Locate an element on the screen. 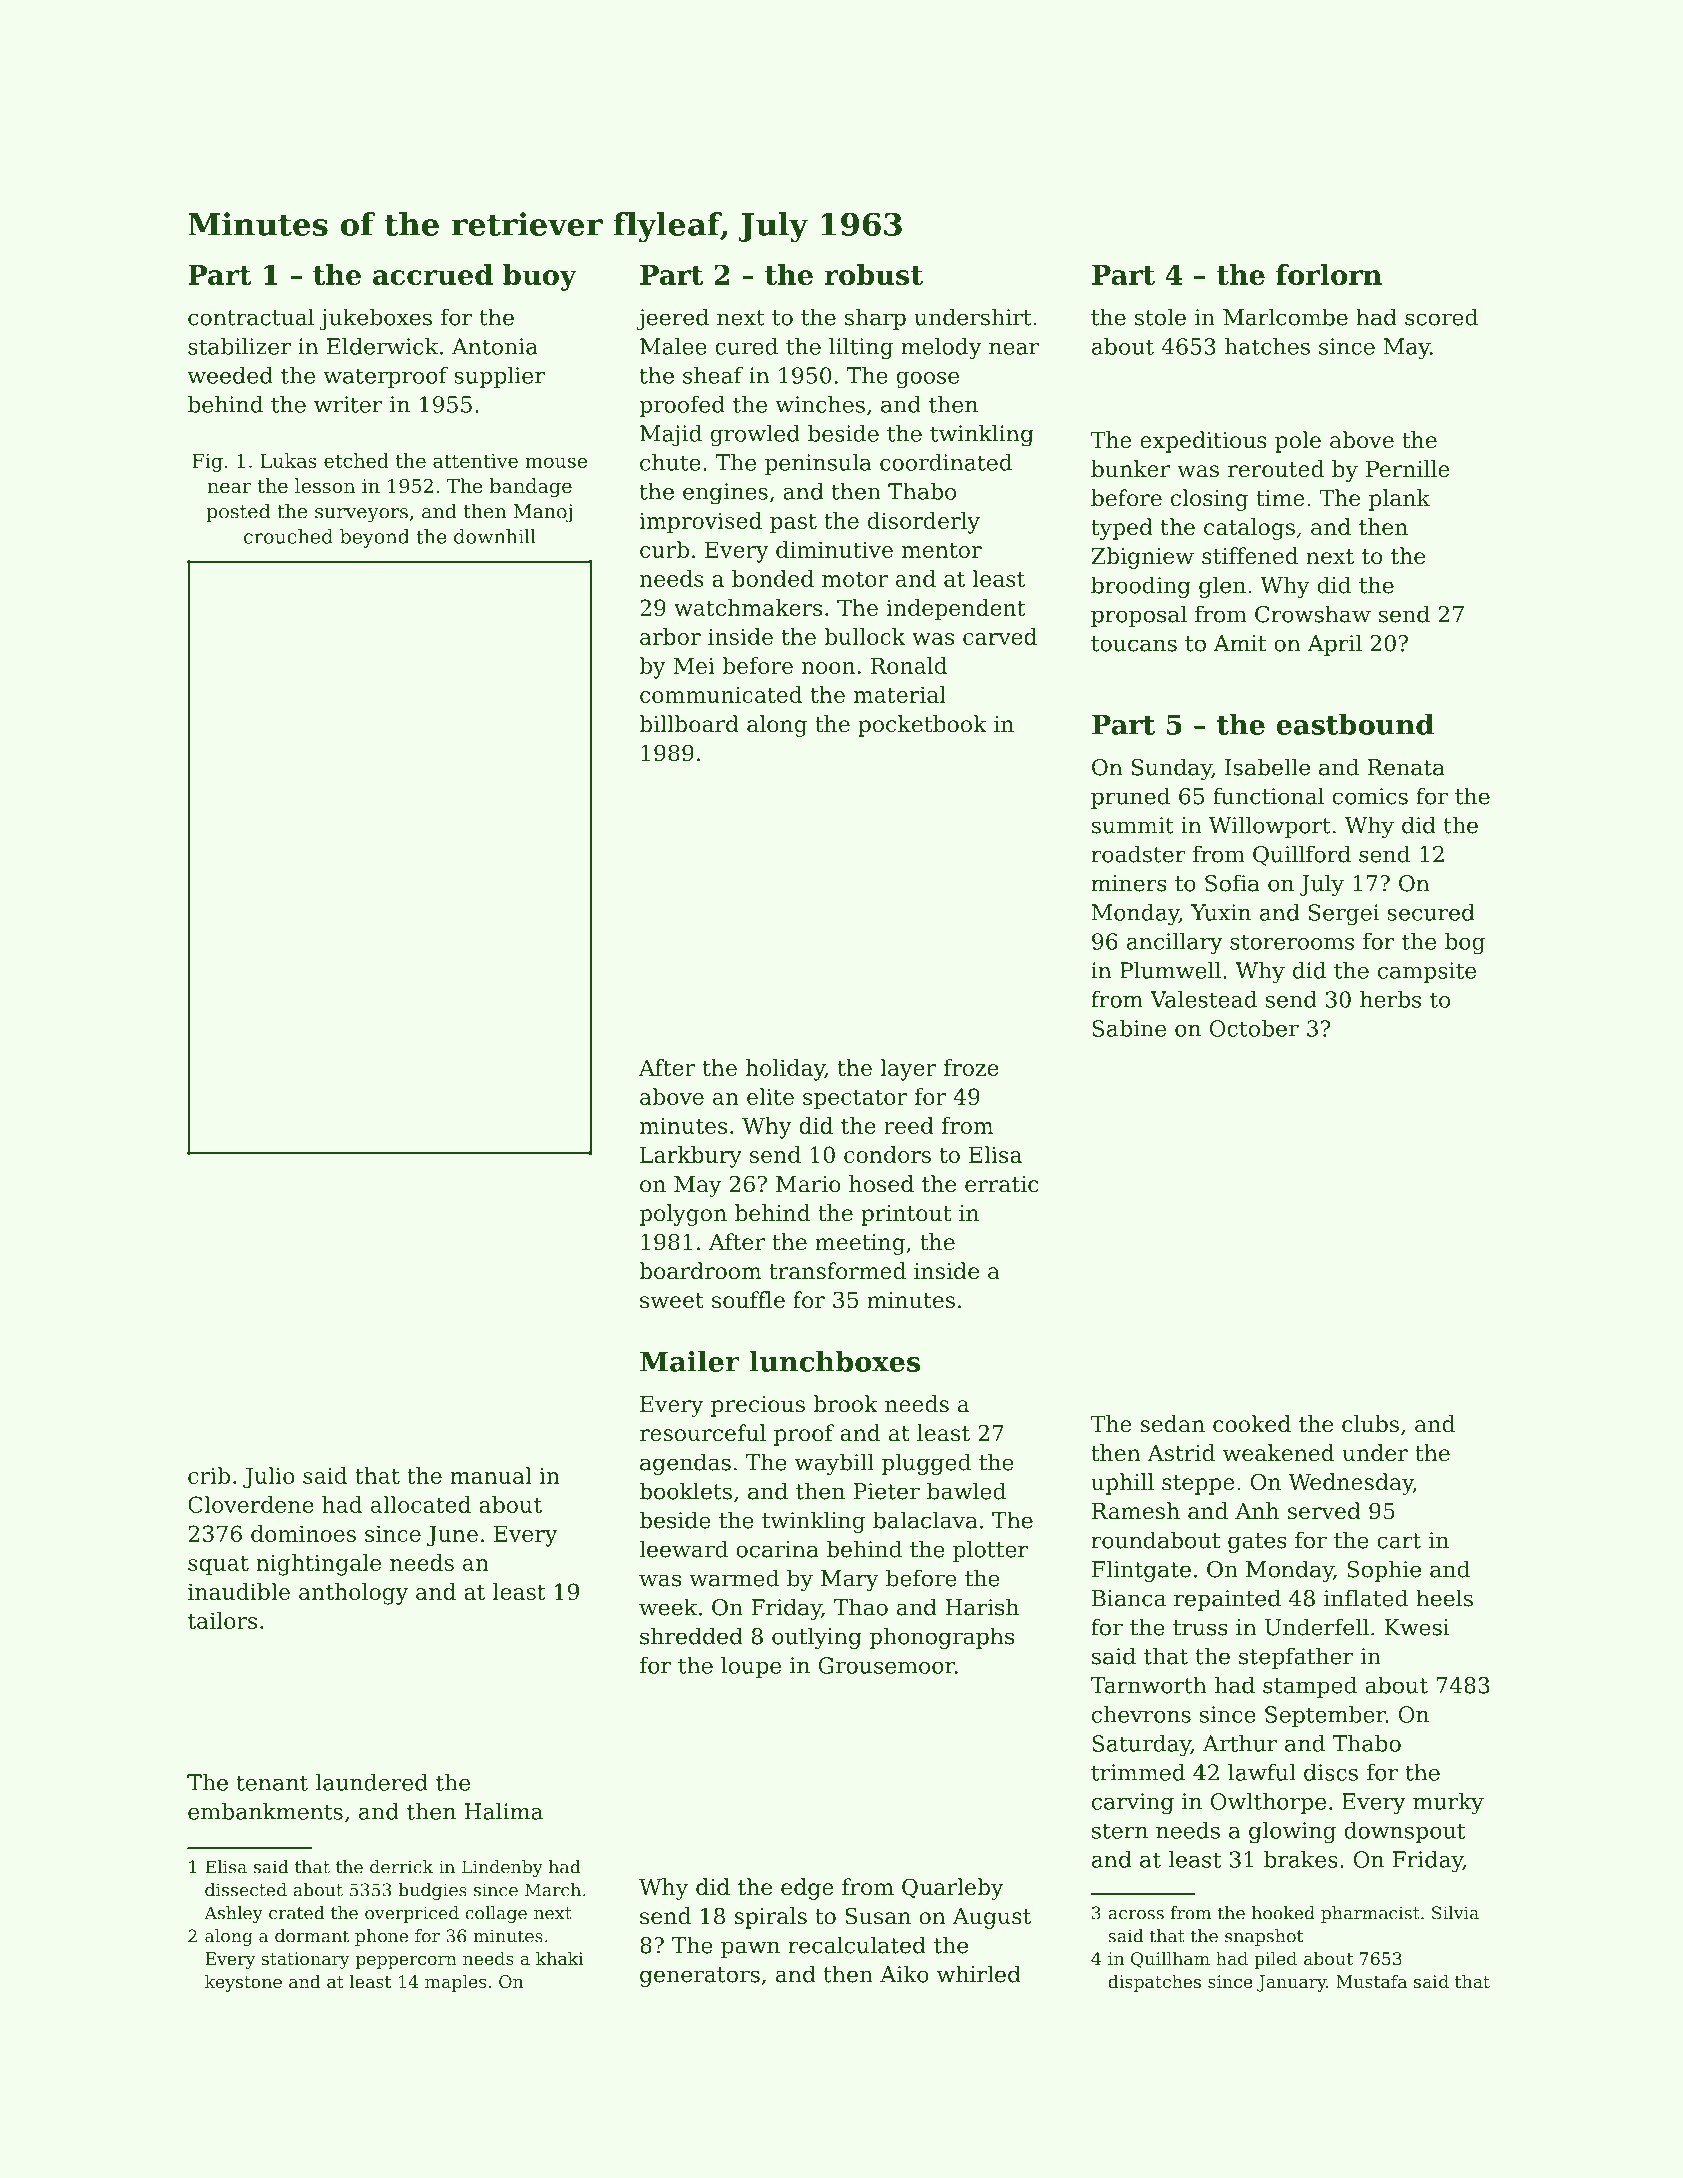 The image size is (1683, 2178). Wednesday is located at coordinates (1350, 1484).
